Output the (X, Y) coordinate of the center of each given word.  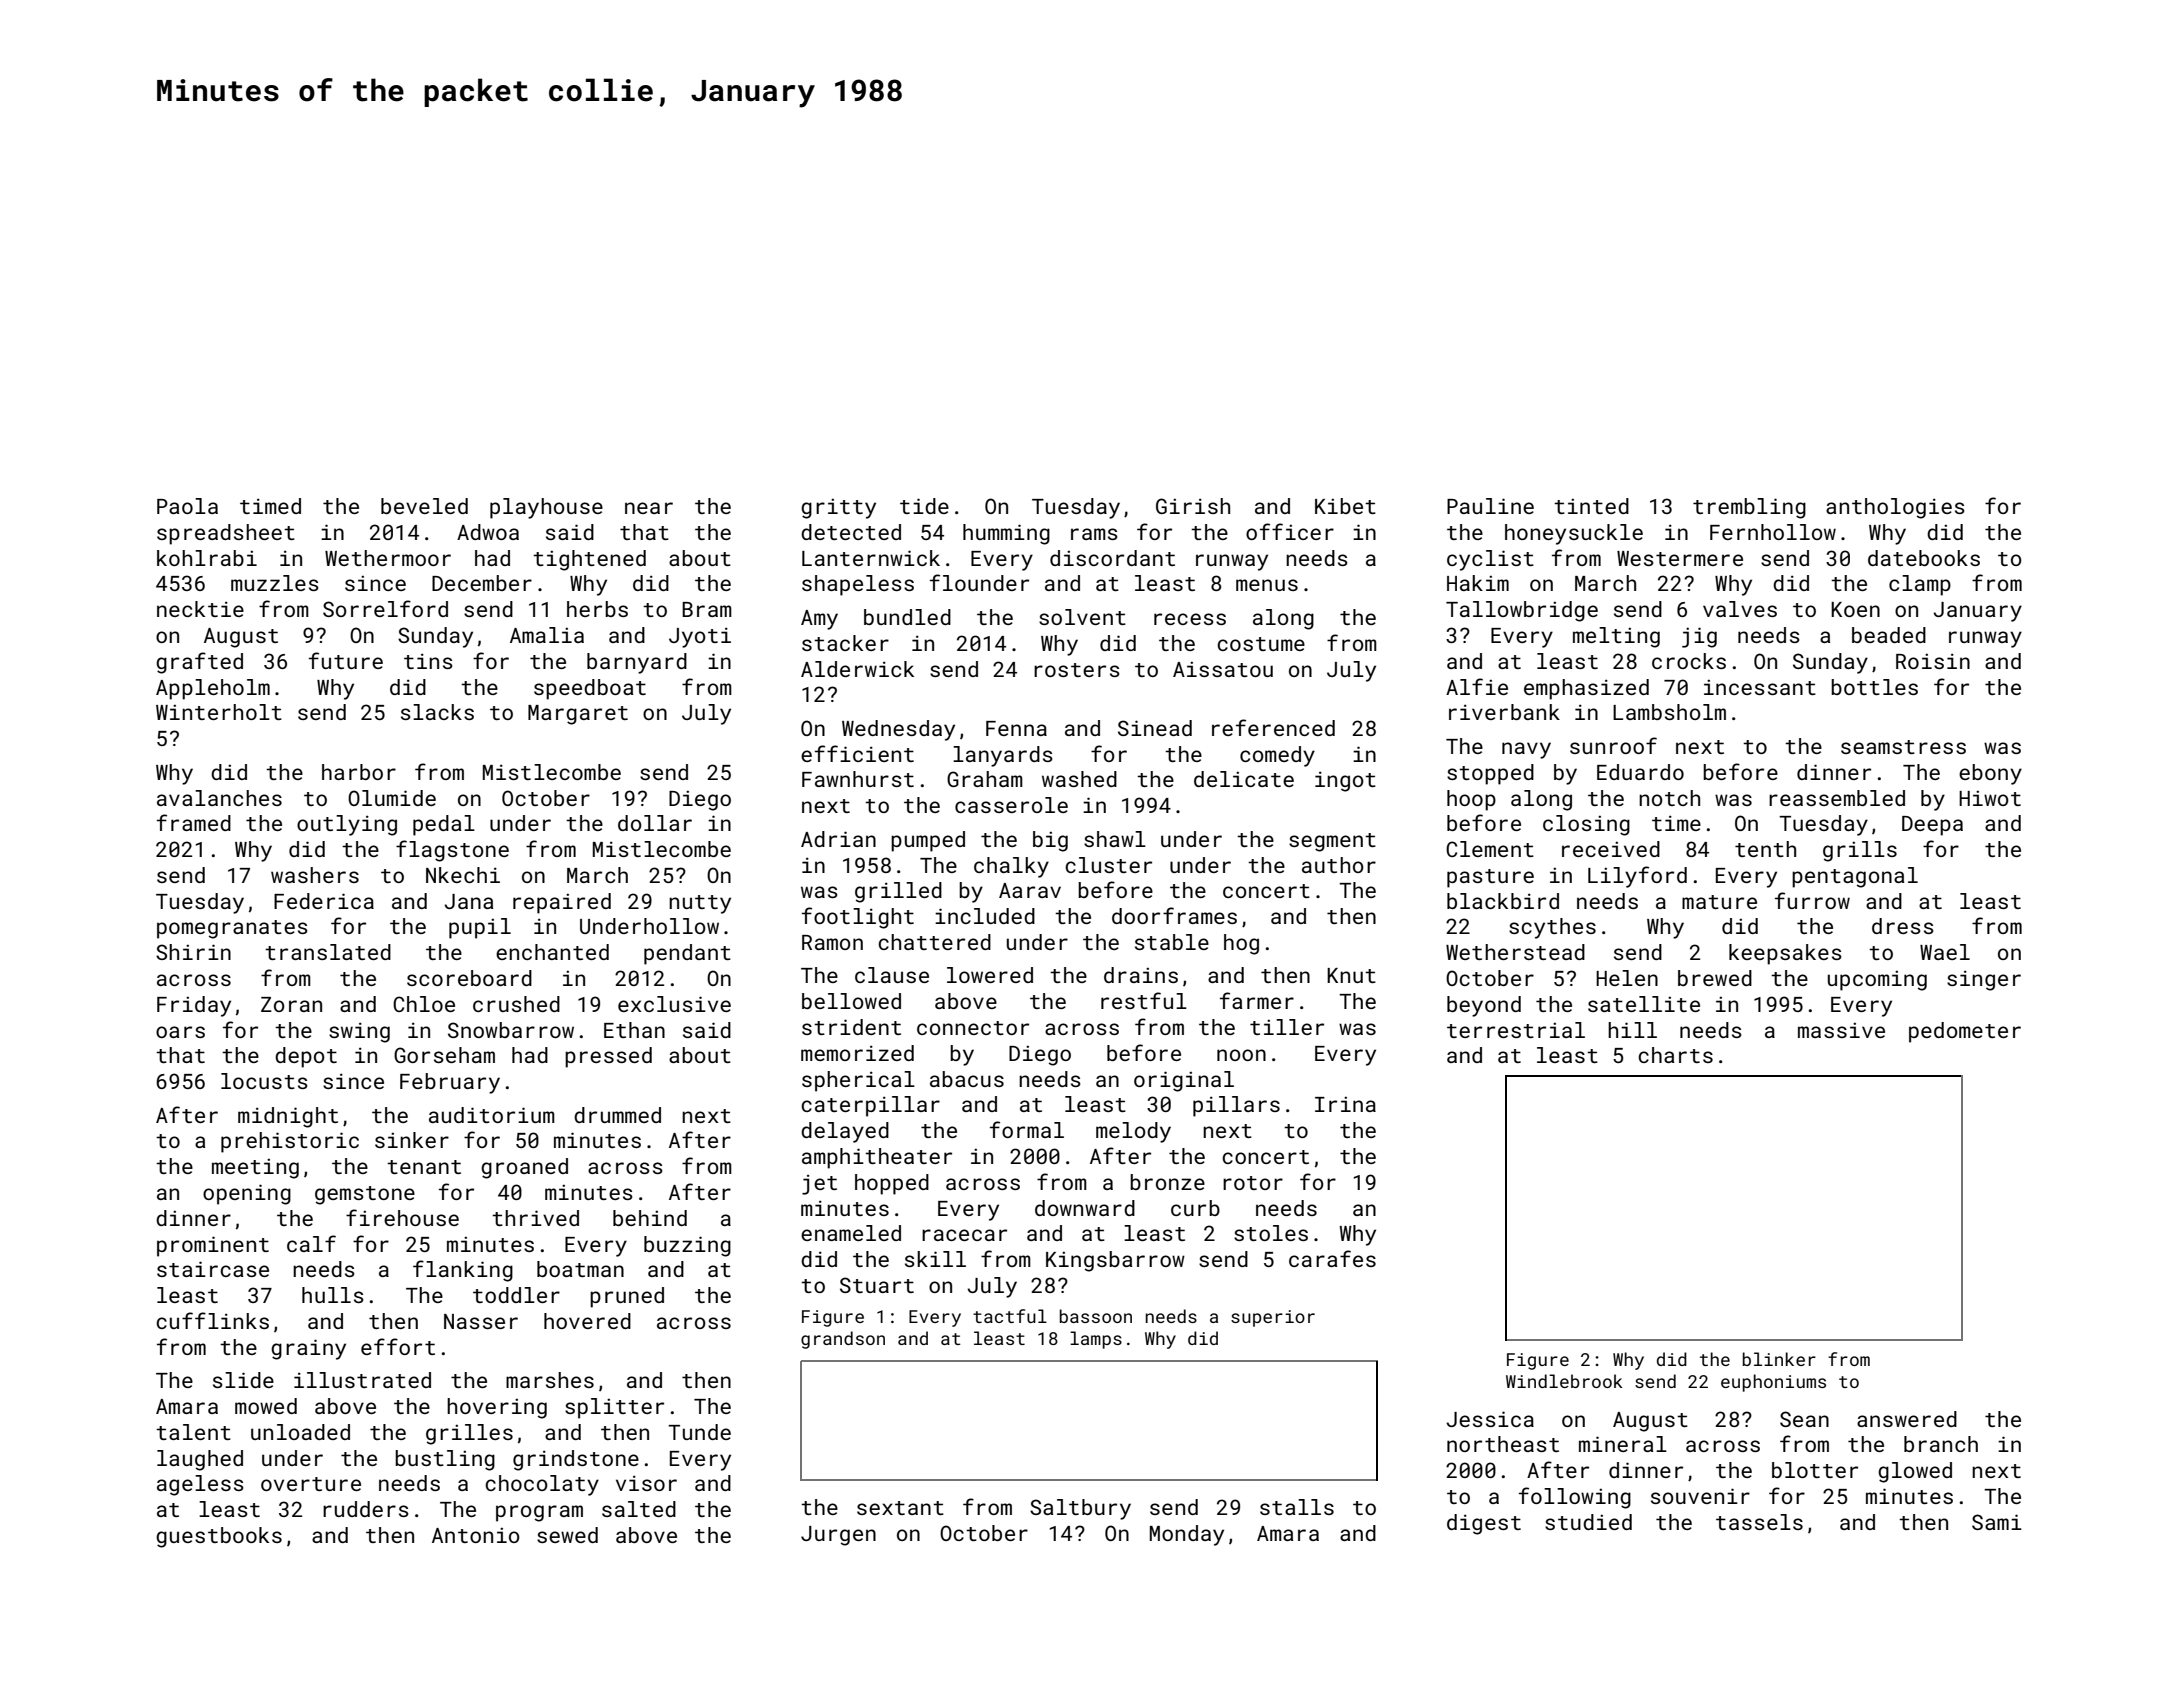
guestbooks (219, 1537)
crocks (1689, 661)
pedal (444, 825)
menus (1267, 585)
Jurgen (838, 1536)
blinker (1779, 1359)
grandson (843, 1340)
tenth (1765, 849)
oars (180, 1032)
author (1339, 865)
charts (1675, 1055)
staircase (213, 1269)
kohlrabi (207, 558)
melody (1133, 1132)
